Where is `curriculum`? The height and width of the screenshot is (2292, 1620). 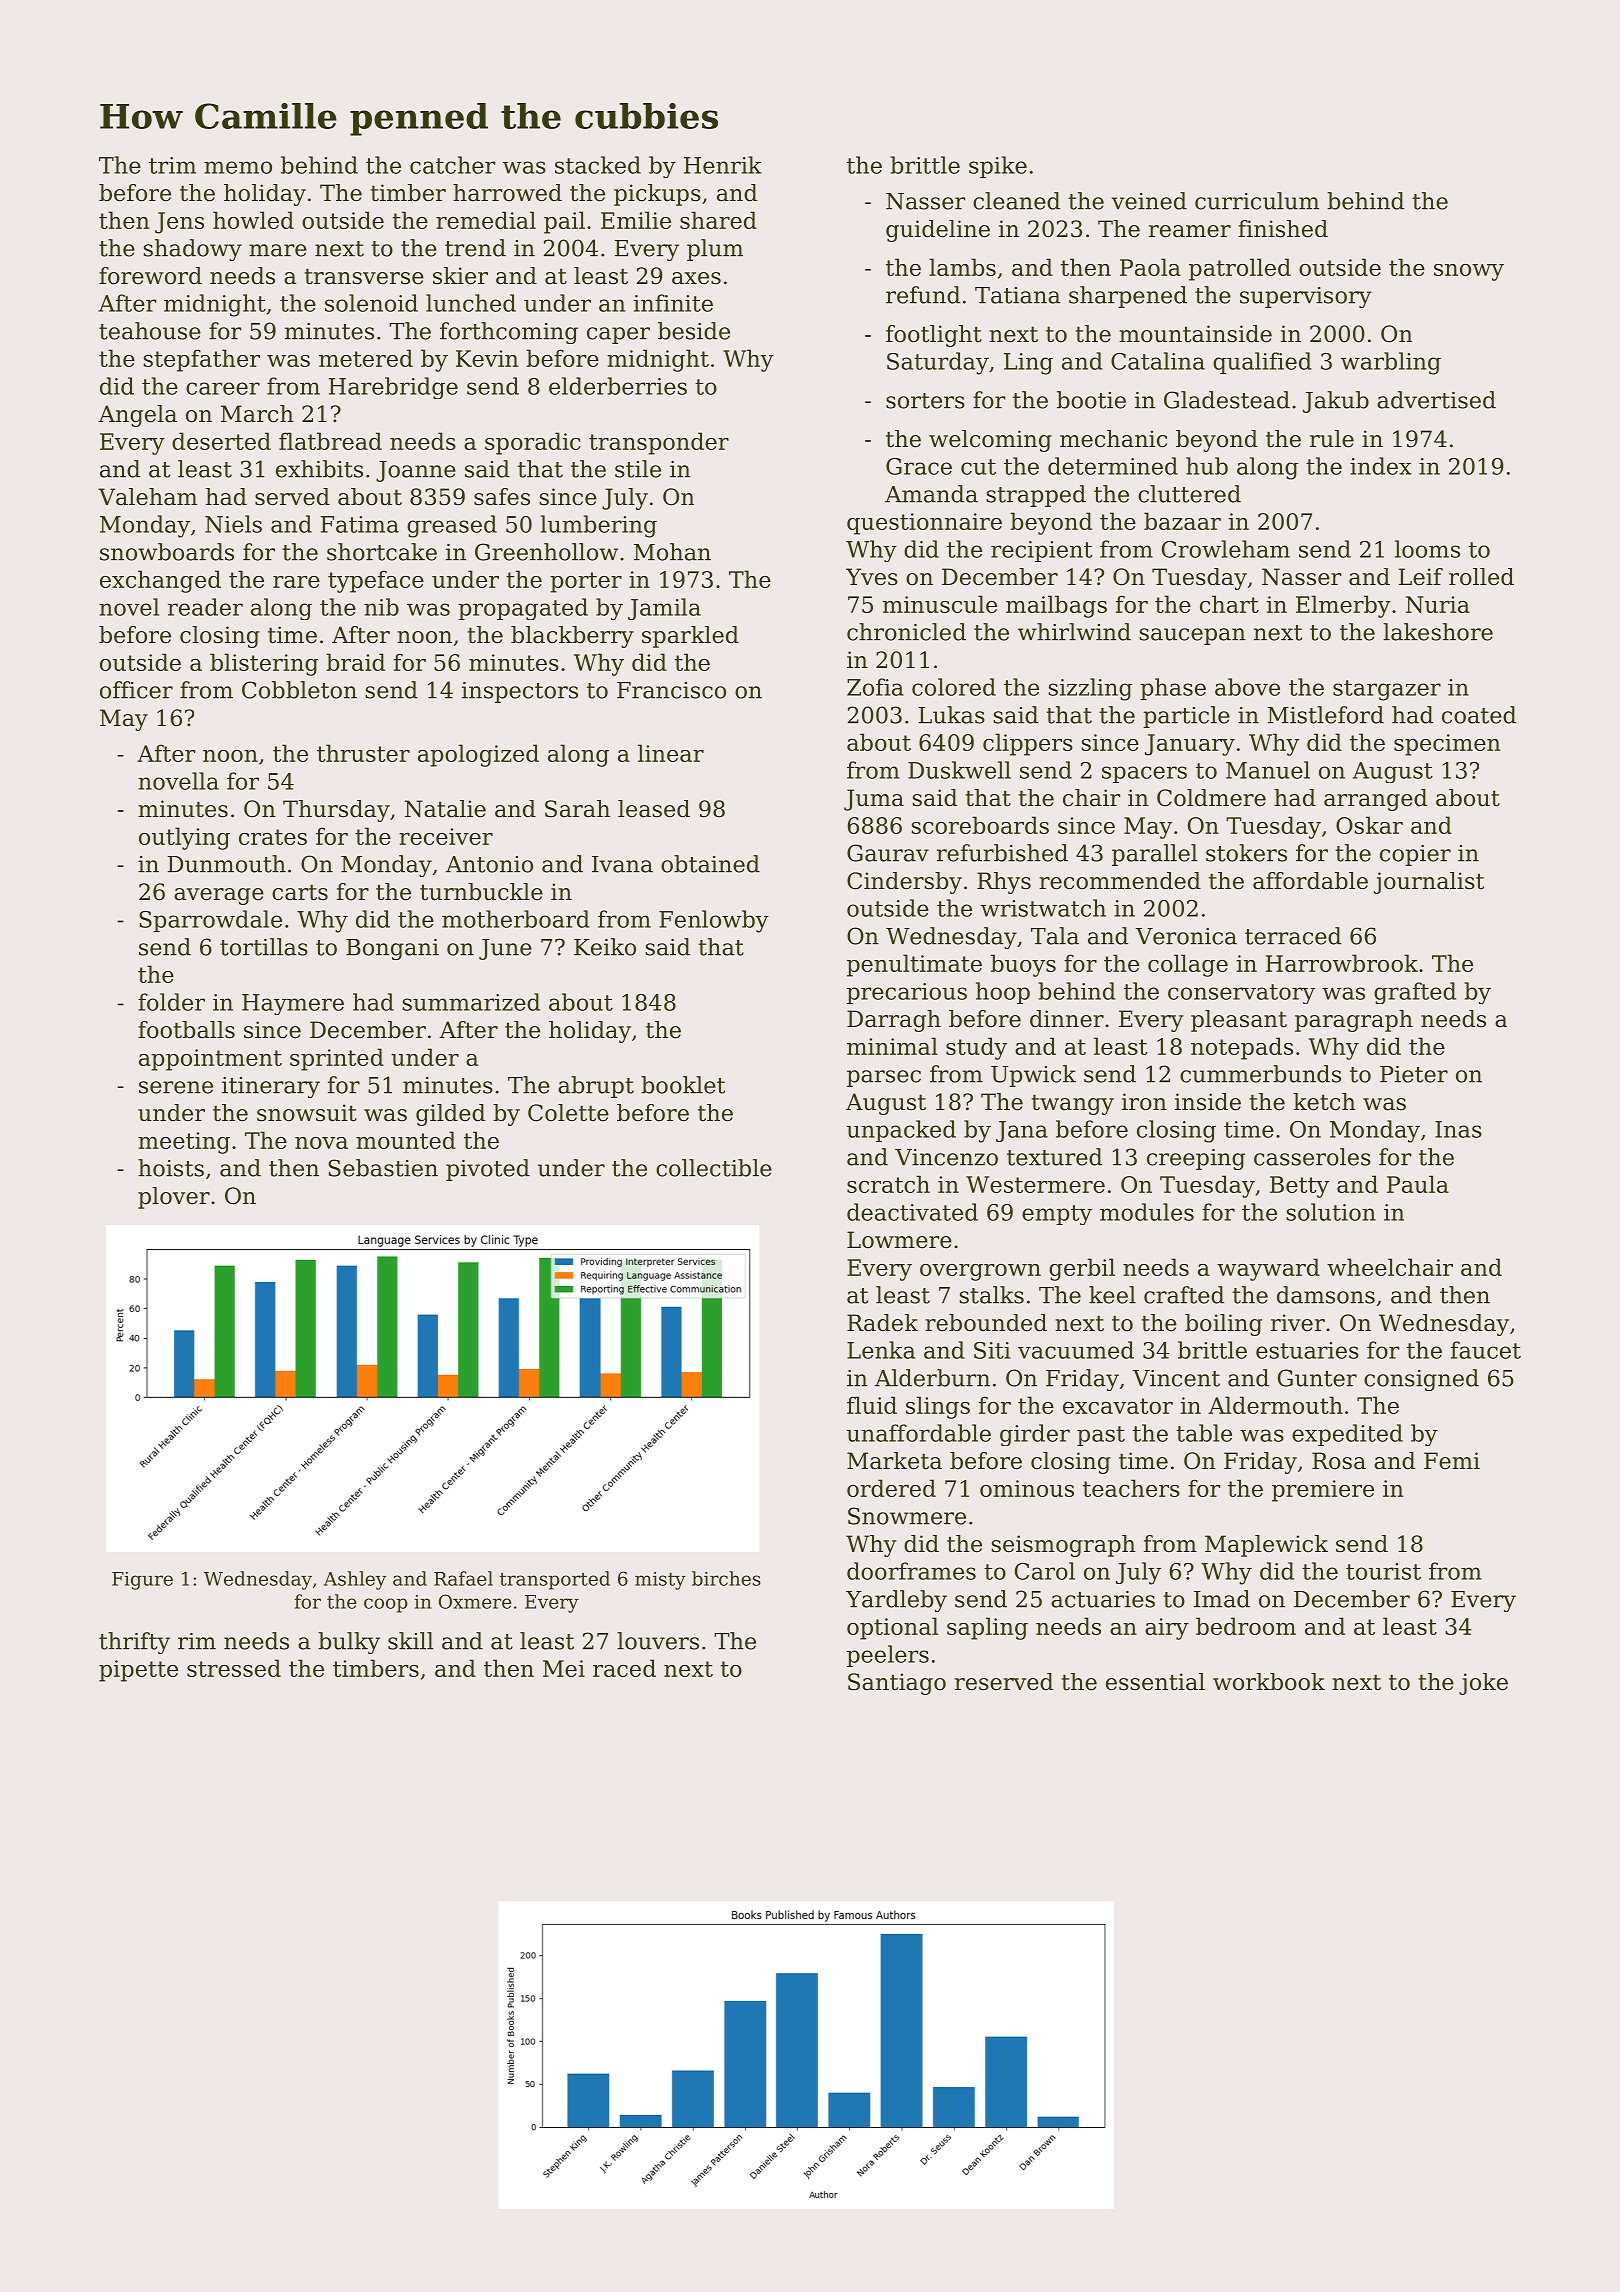 curriculum is located at coordinates (1257, 201).
